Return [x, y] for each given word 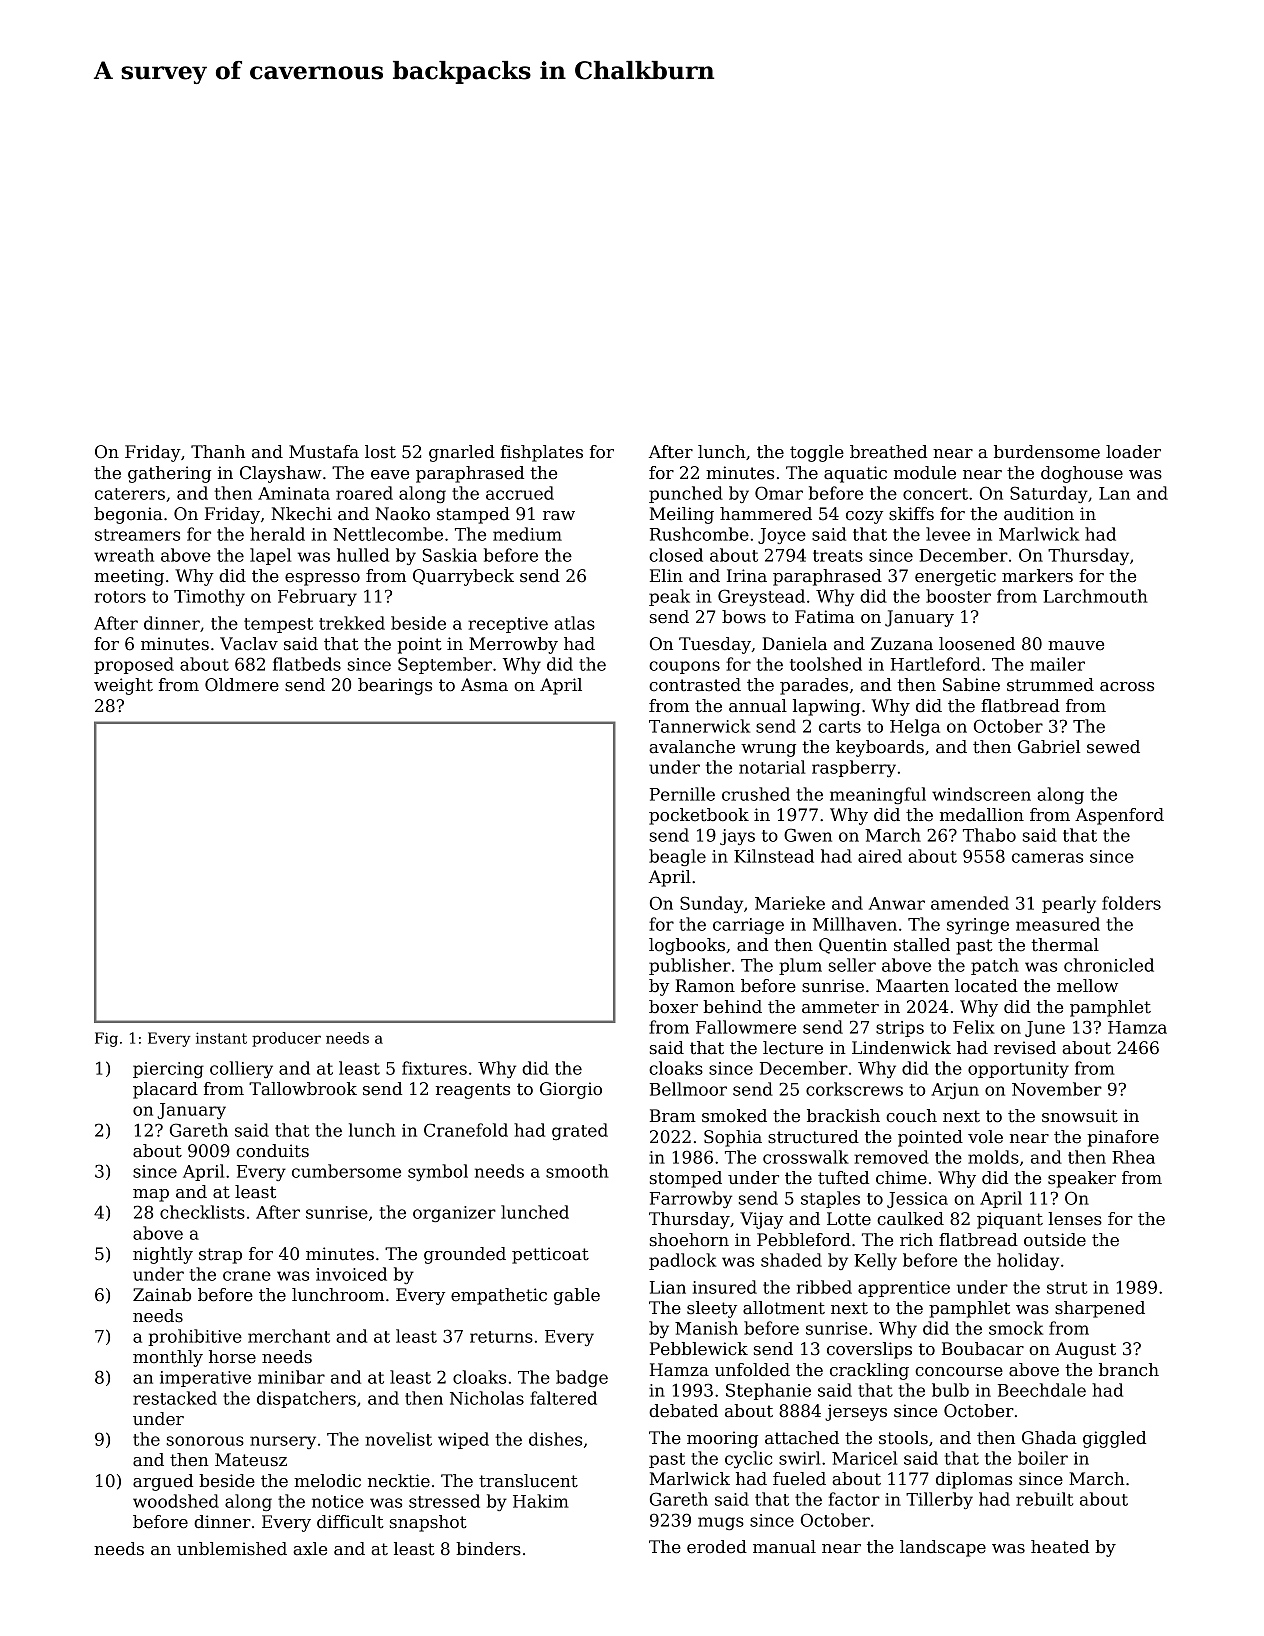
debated [683, 1411]
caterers [130, 494]
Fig [106, 1039]
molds [993, 1157]
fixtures [434, 1068]
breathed [888, 452]
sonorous [205, 1441]
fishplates [542, 453]
